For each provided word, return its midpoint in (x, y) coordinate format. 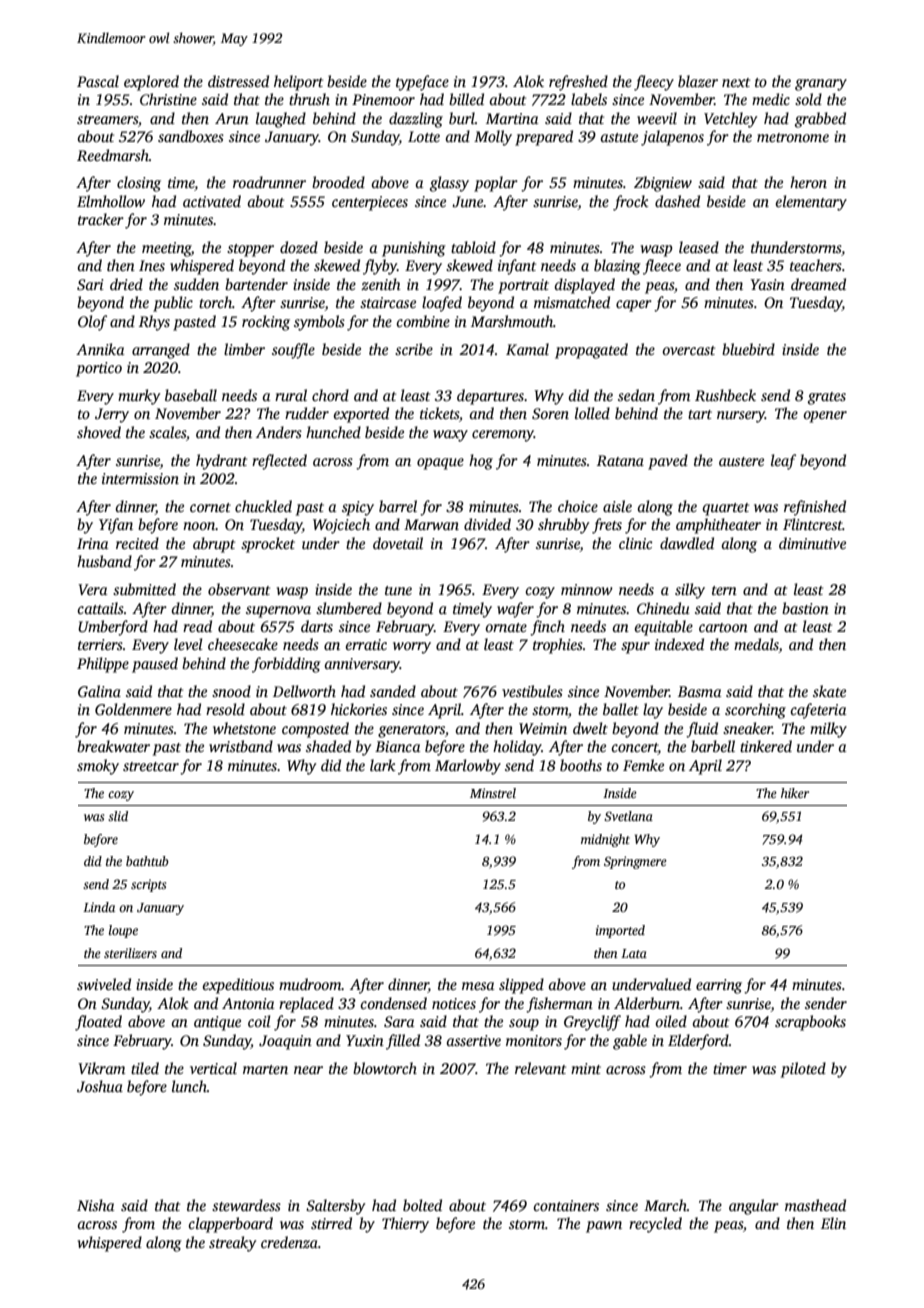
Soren (550, 414)
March (665, 1205)
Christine (168, 99)
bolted (422, 1205)
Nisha (96, 1205)
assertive (473, 1040)
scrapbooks (810, 1023)
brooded (338, 182)
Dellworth (304, 691)
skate (829, 691)
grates (827, 398)
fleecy (654, 83)
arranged (161, 351)
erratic (366, 644)
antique (217, 1023)
